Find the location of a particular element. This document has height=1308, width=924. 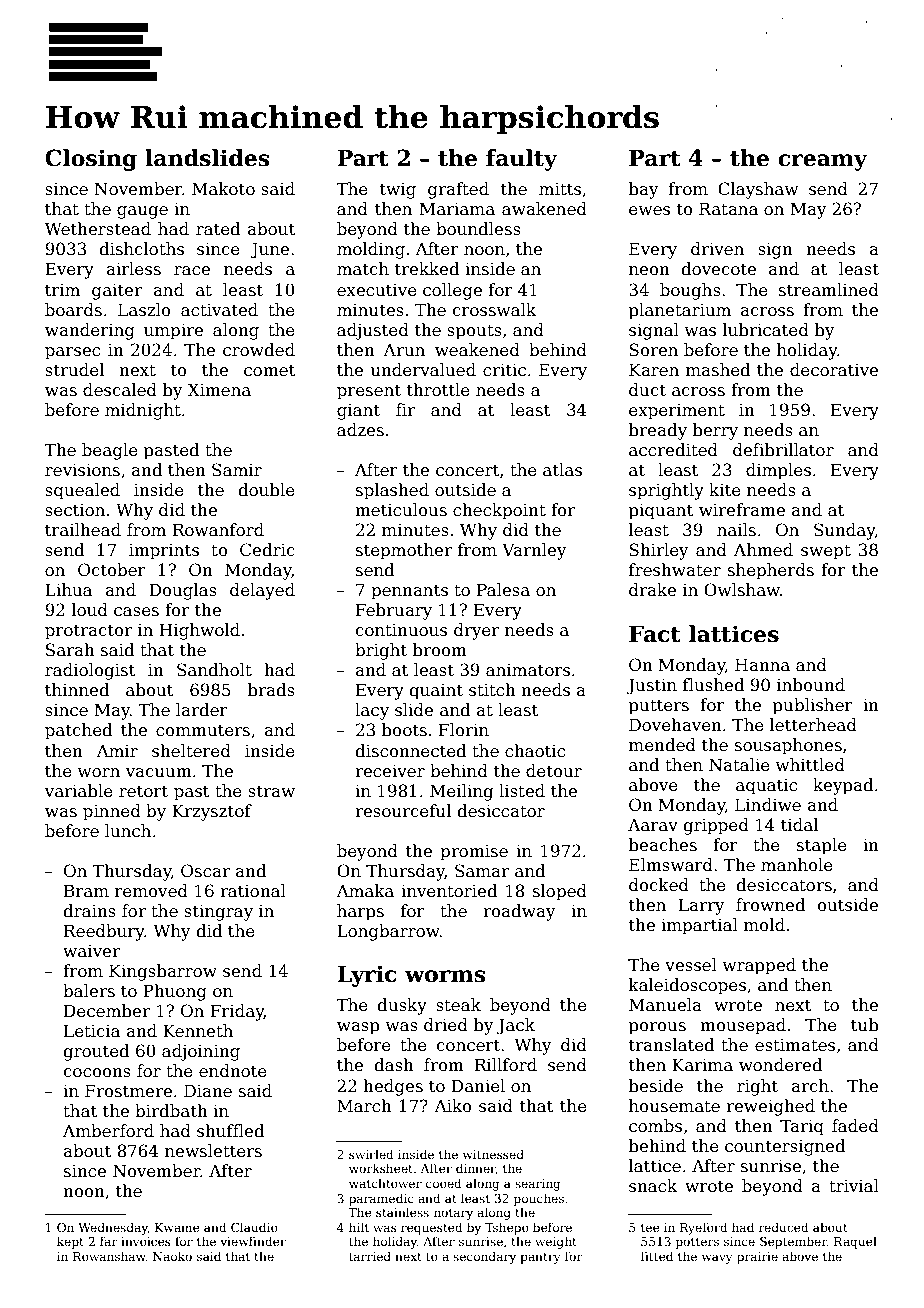

Rowanshaw is located at coordinates (109, 1256).
